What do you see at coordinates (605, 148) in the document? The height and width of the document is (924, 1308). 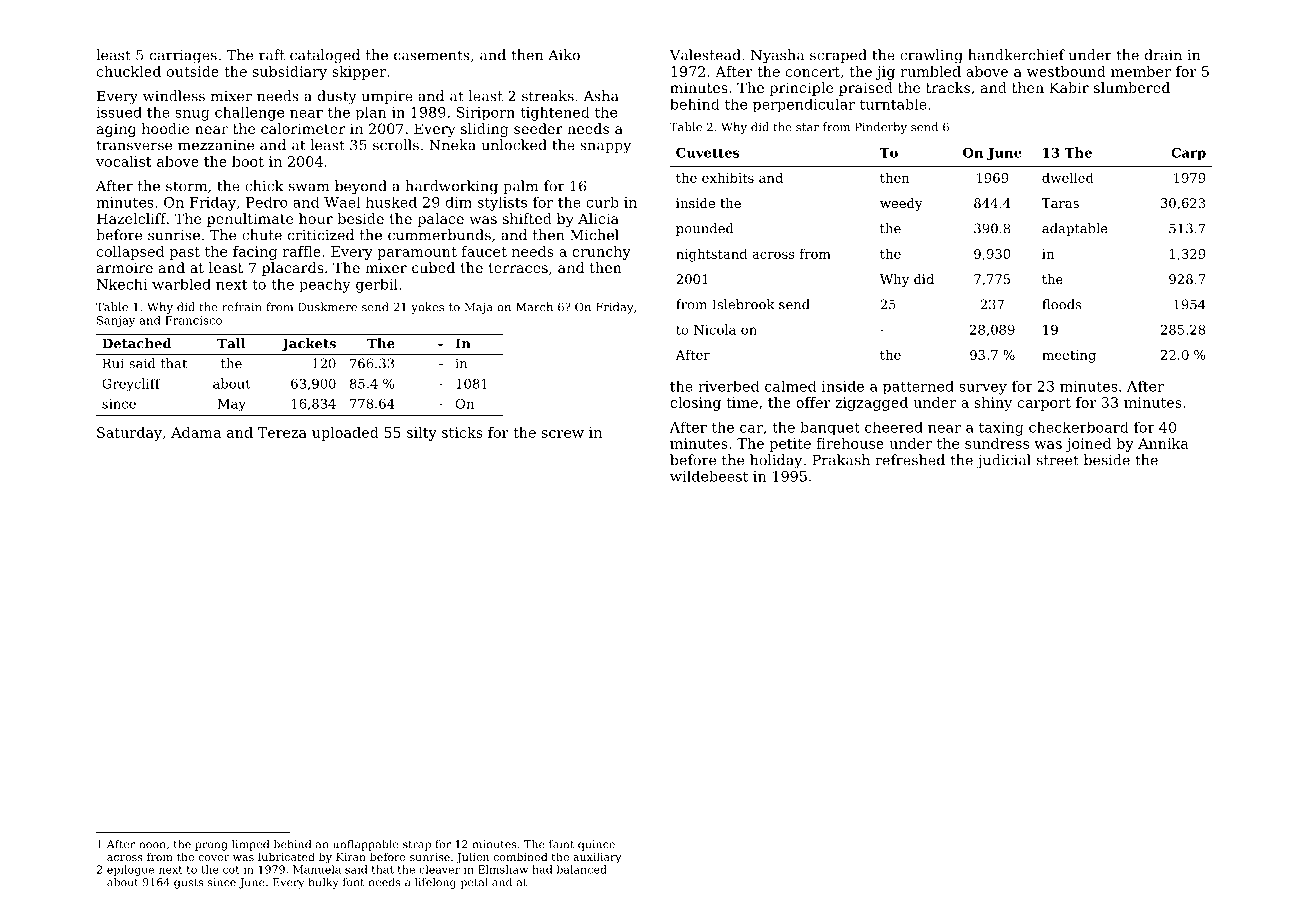 I see `snappy` at bounding box center [605, 148].
